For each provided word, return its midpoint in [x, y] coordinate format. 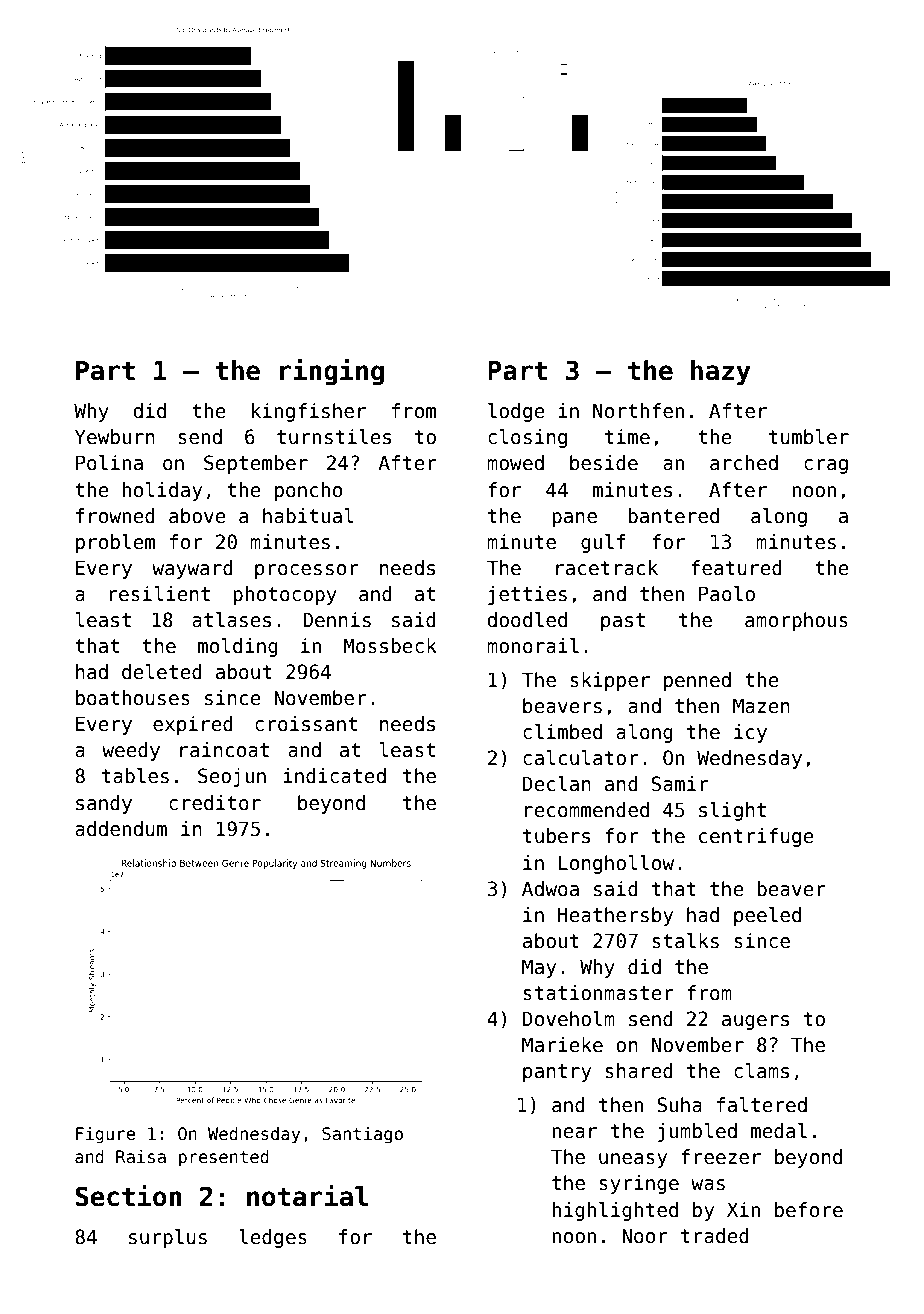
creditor [215, 803]
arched [744, 463]
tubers [556, 836]
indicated [334, 776]
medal [779, 1131]
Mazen [761, 706]
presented [224, 1158]
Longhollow [616, 864]
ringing [332, 372]
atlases [231, 620]
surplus [168, 1238]
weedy [131, 751]
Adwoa [550, 889]
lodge [516, 412]
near [575, 1133]
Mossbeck [390, 646]
